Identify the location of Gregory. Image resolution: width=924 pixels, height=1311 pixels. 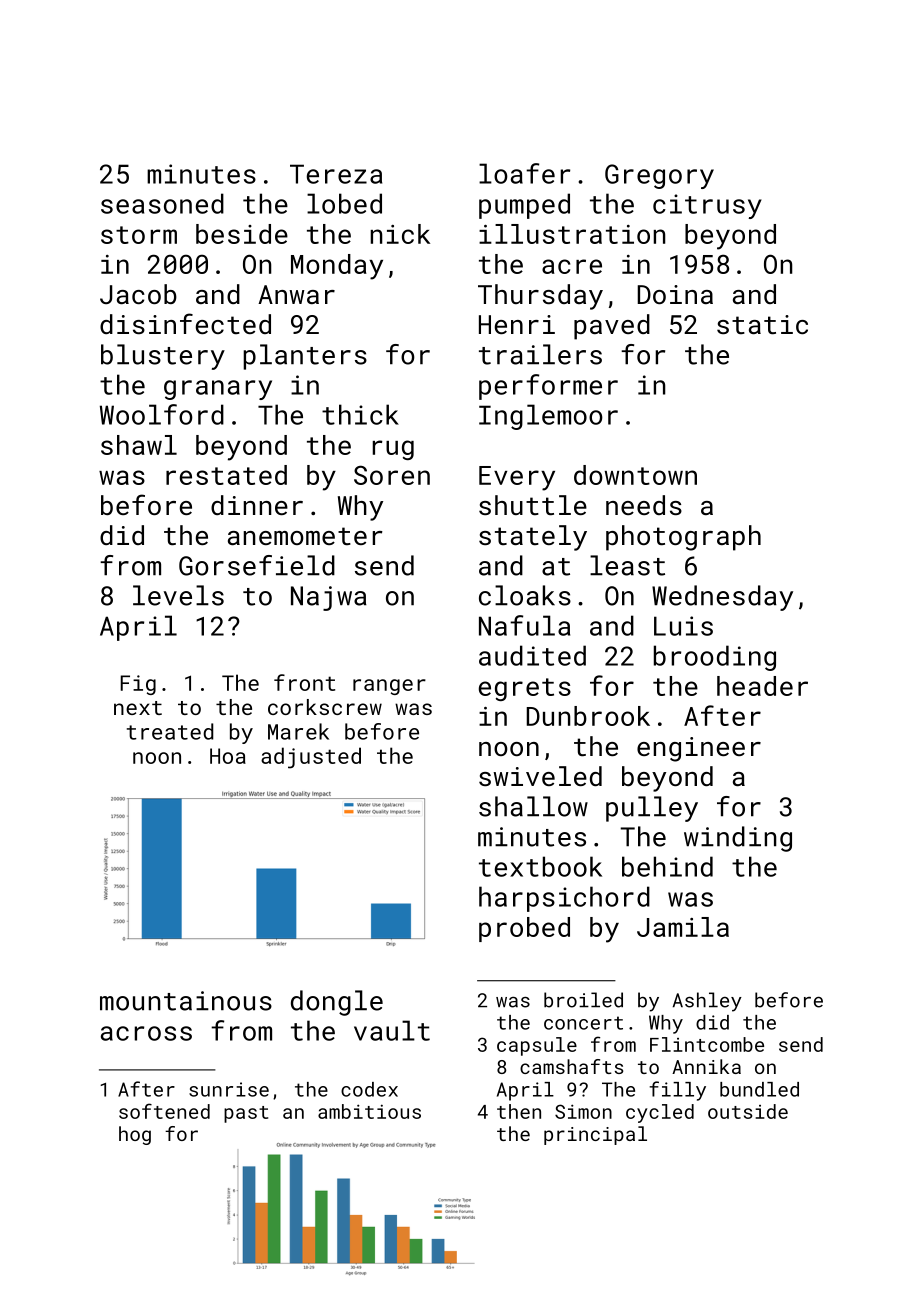
(659, 176).
